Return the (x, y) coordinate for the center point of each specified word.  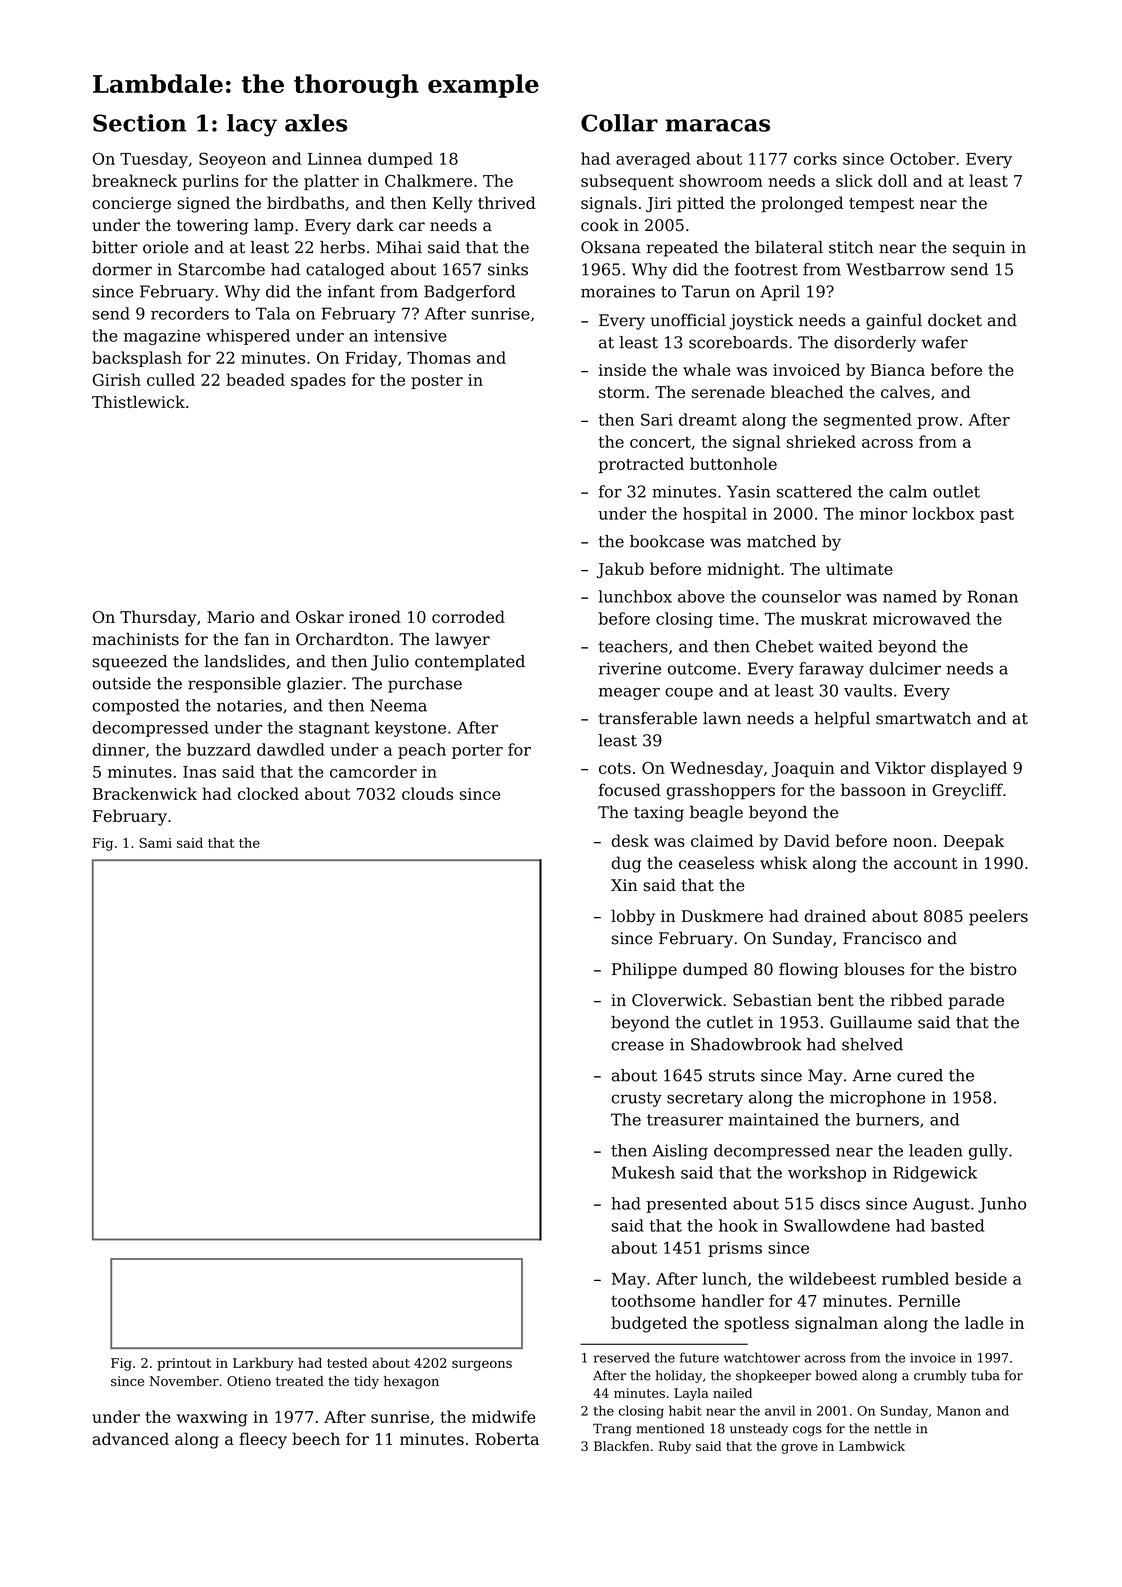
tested (347, 1362)
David (807, 840)
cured (920, 1075)
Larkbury (263, 1364)
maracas (717, 125)
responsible (234, 685)
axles (316, 123)
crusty (637, 1099)
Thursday (158, 618)
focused (630, 789)
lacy (252, 125)
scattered (814, 491)
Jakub (620, 570)
